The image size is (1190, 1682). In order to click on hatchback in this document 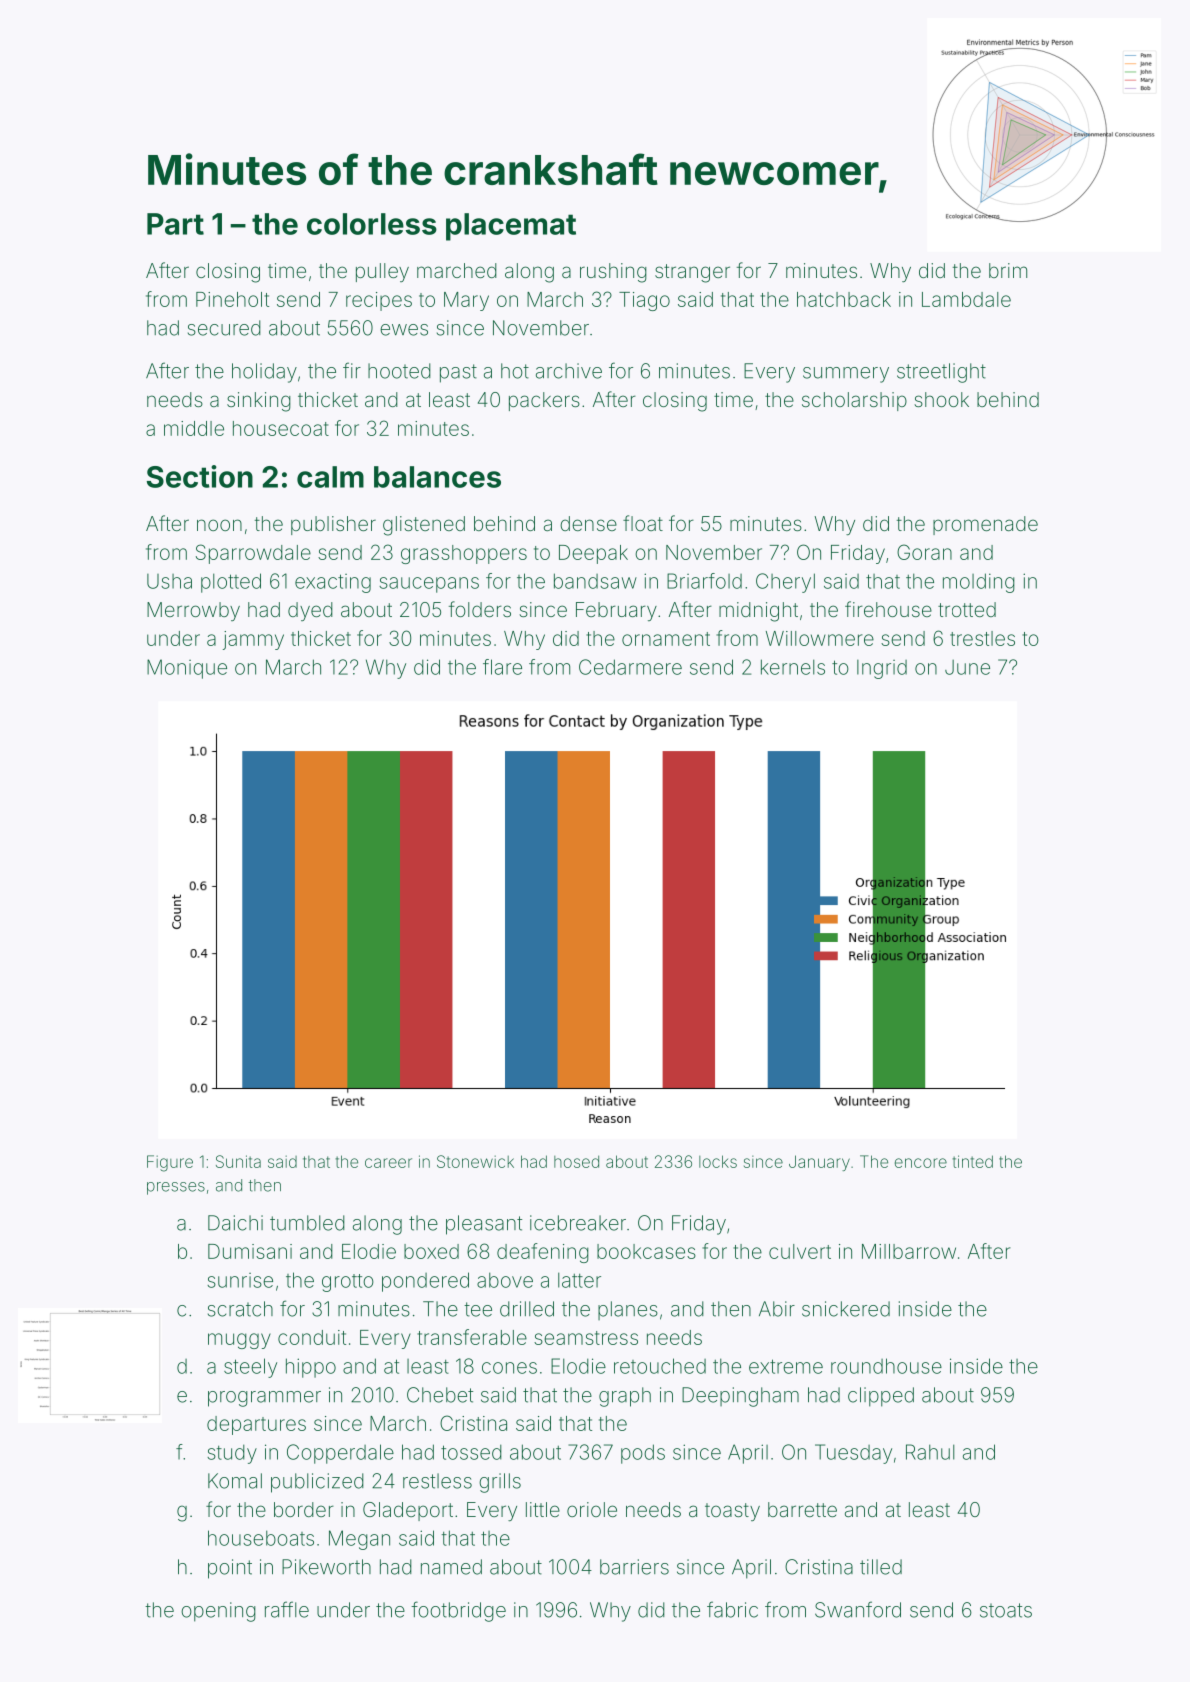, I will do `click(844, 299)`.
